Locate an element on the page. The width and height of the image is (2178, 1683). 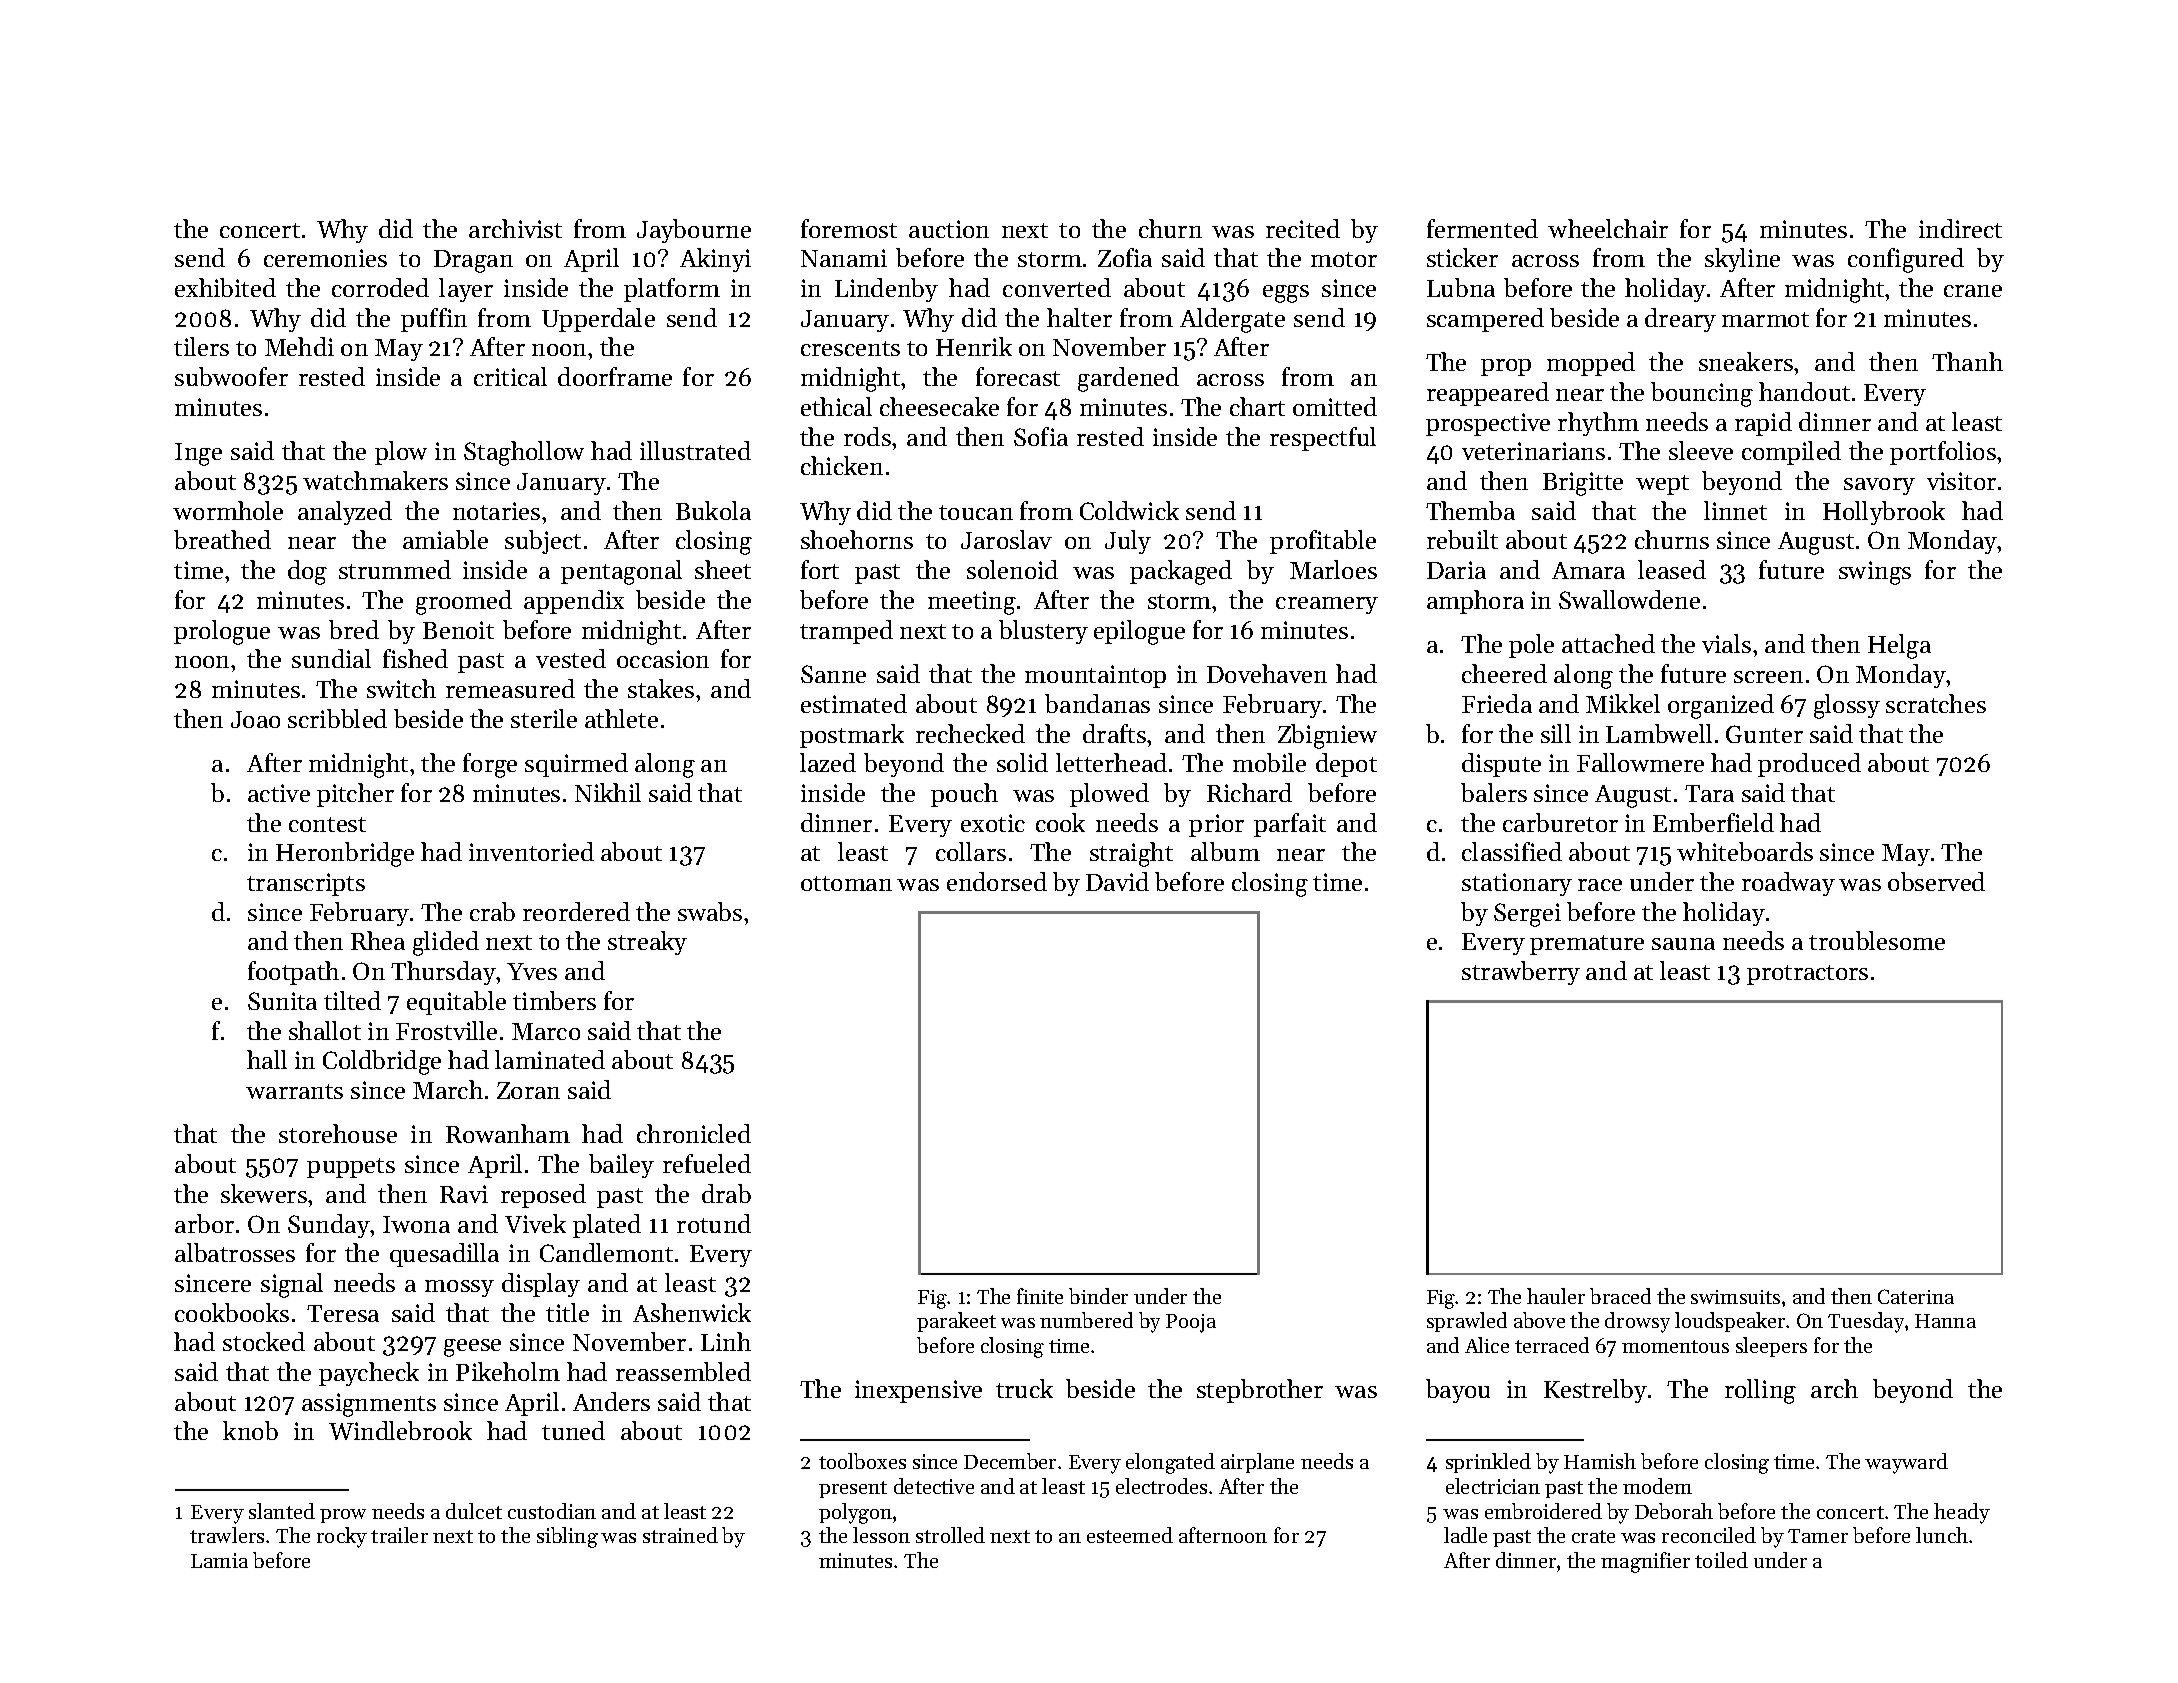
endorsed is located at coordinates (997, 881).
